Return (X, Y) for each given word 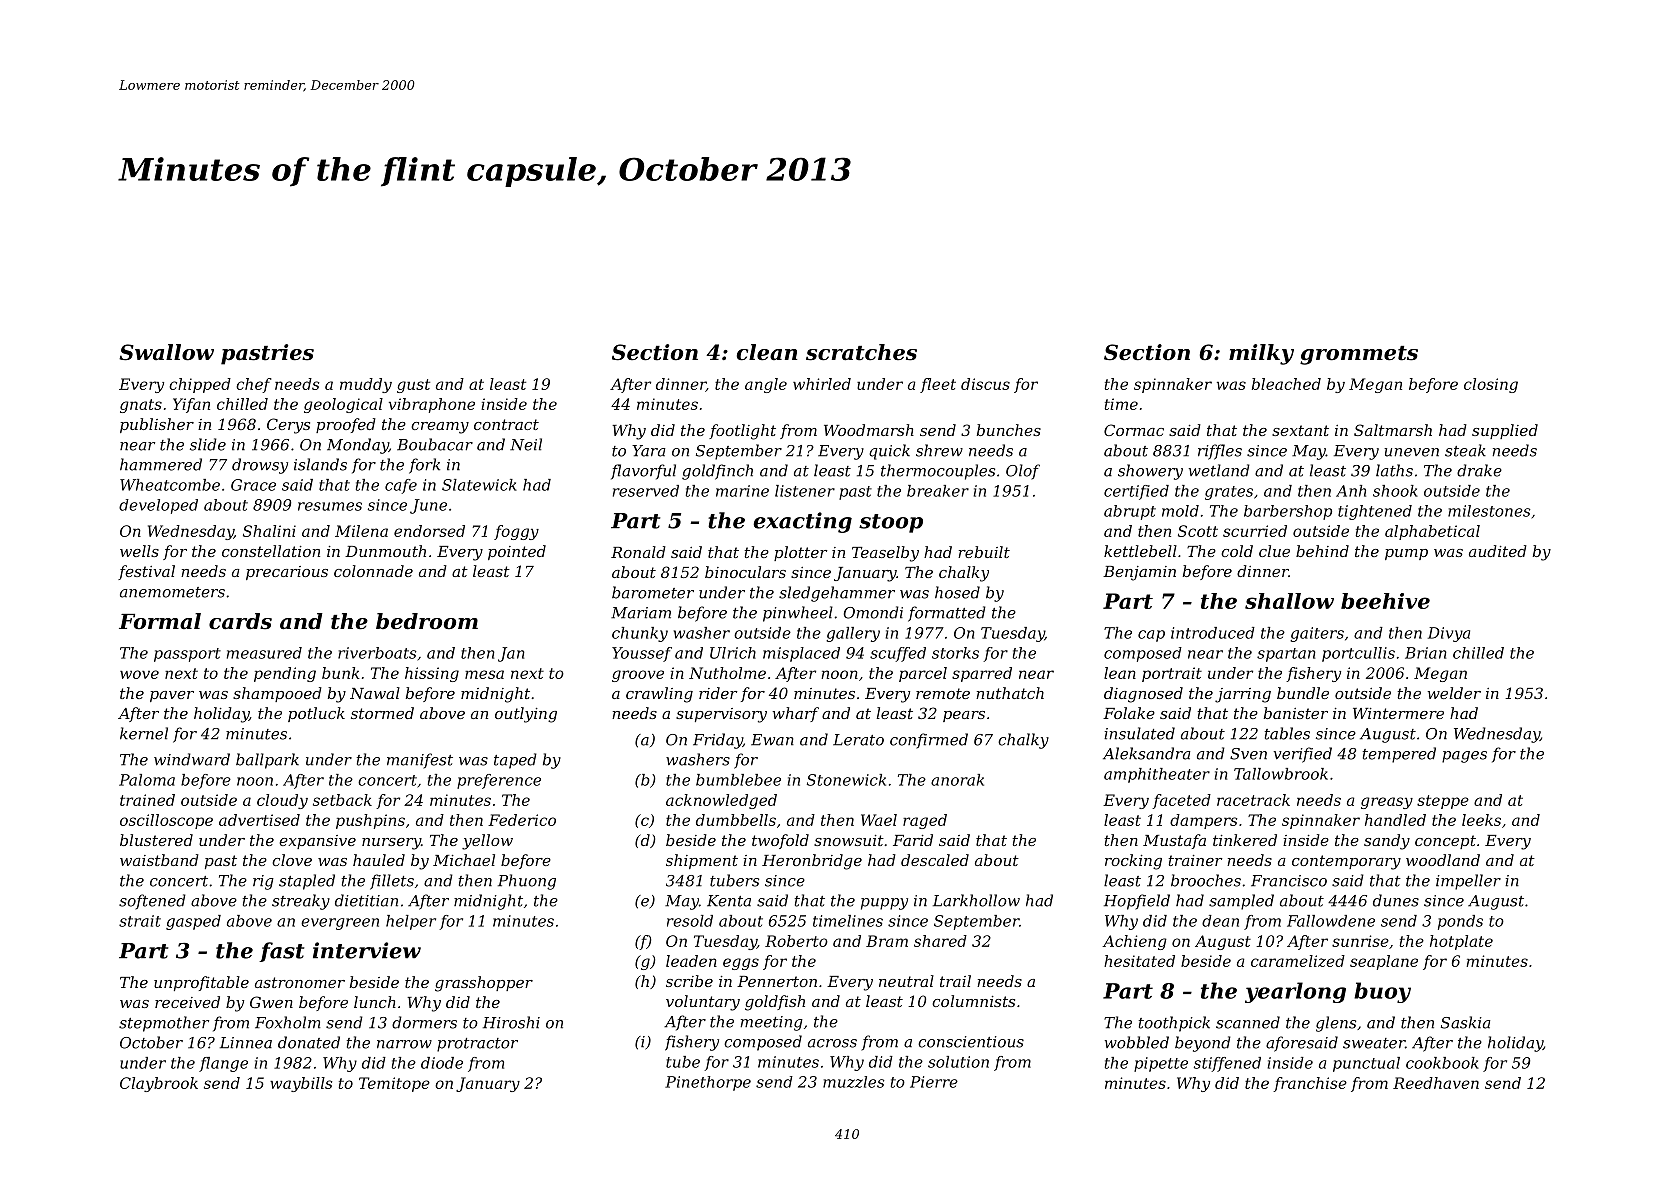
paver (172, 696)
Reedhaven (1436, 1083)
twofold (780, 841)
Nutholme (727, 673)
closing (1491, 385)
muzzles (854, 1082)
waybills (301, 1084)
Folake (1129, 713)
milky (1261, 354)
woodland (1443, 860)
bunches (1009, 430)
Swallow (166, 352)
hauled (379, 860)
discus (985, 384)
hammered (161, 464)
